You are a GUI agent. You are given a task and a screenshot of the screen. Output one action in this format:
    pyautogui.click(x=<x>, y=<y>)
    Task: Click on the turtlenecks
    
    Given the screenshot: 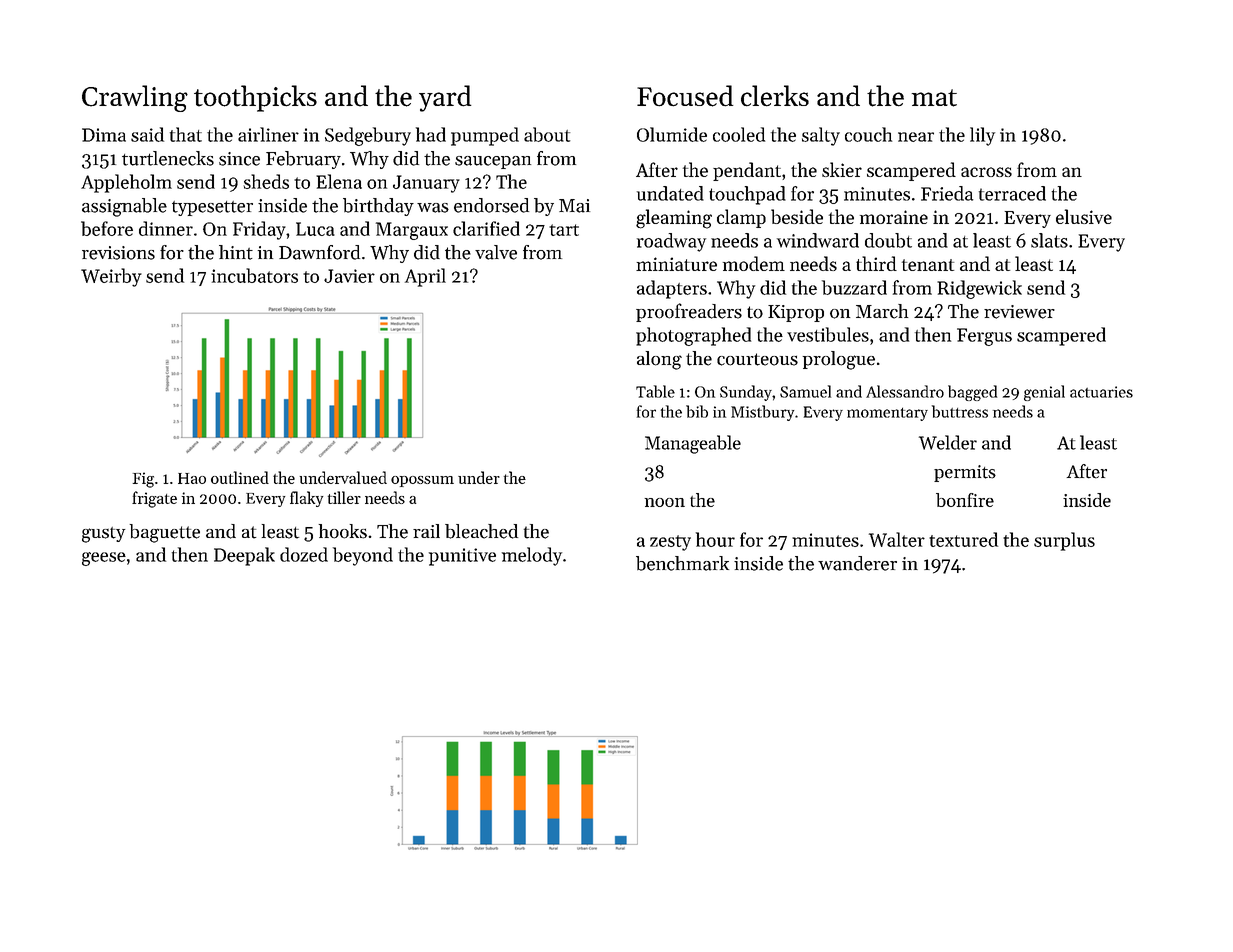 What is the action you would take?
    pyautogui.click(x=168, y=158)
